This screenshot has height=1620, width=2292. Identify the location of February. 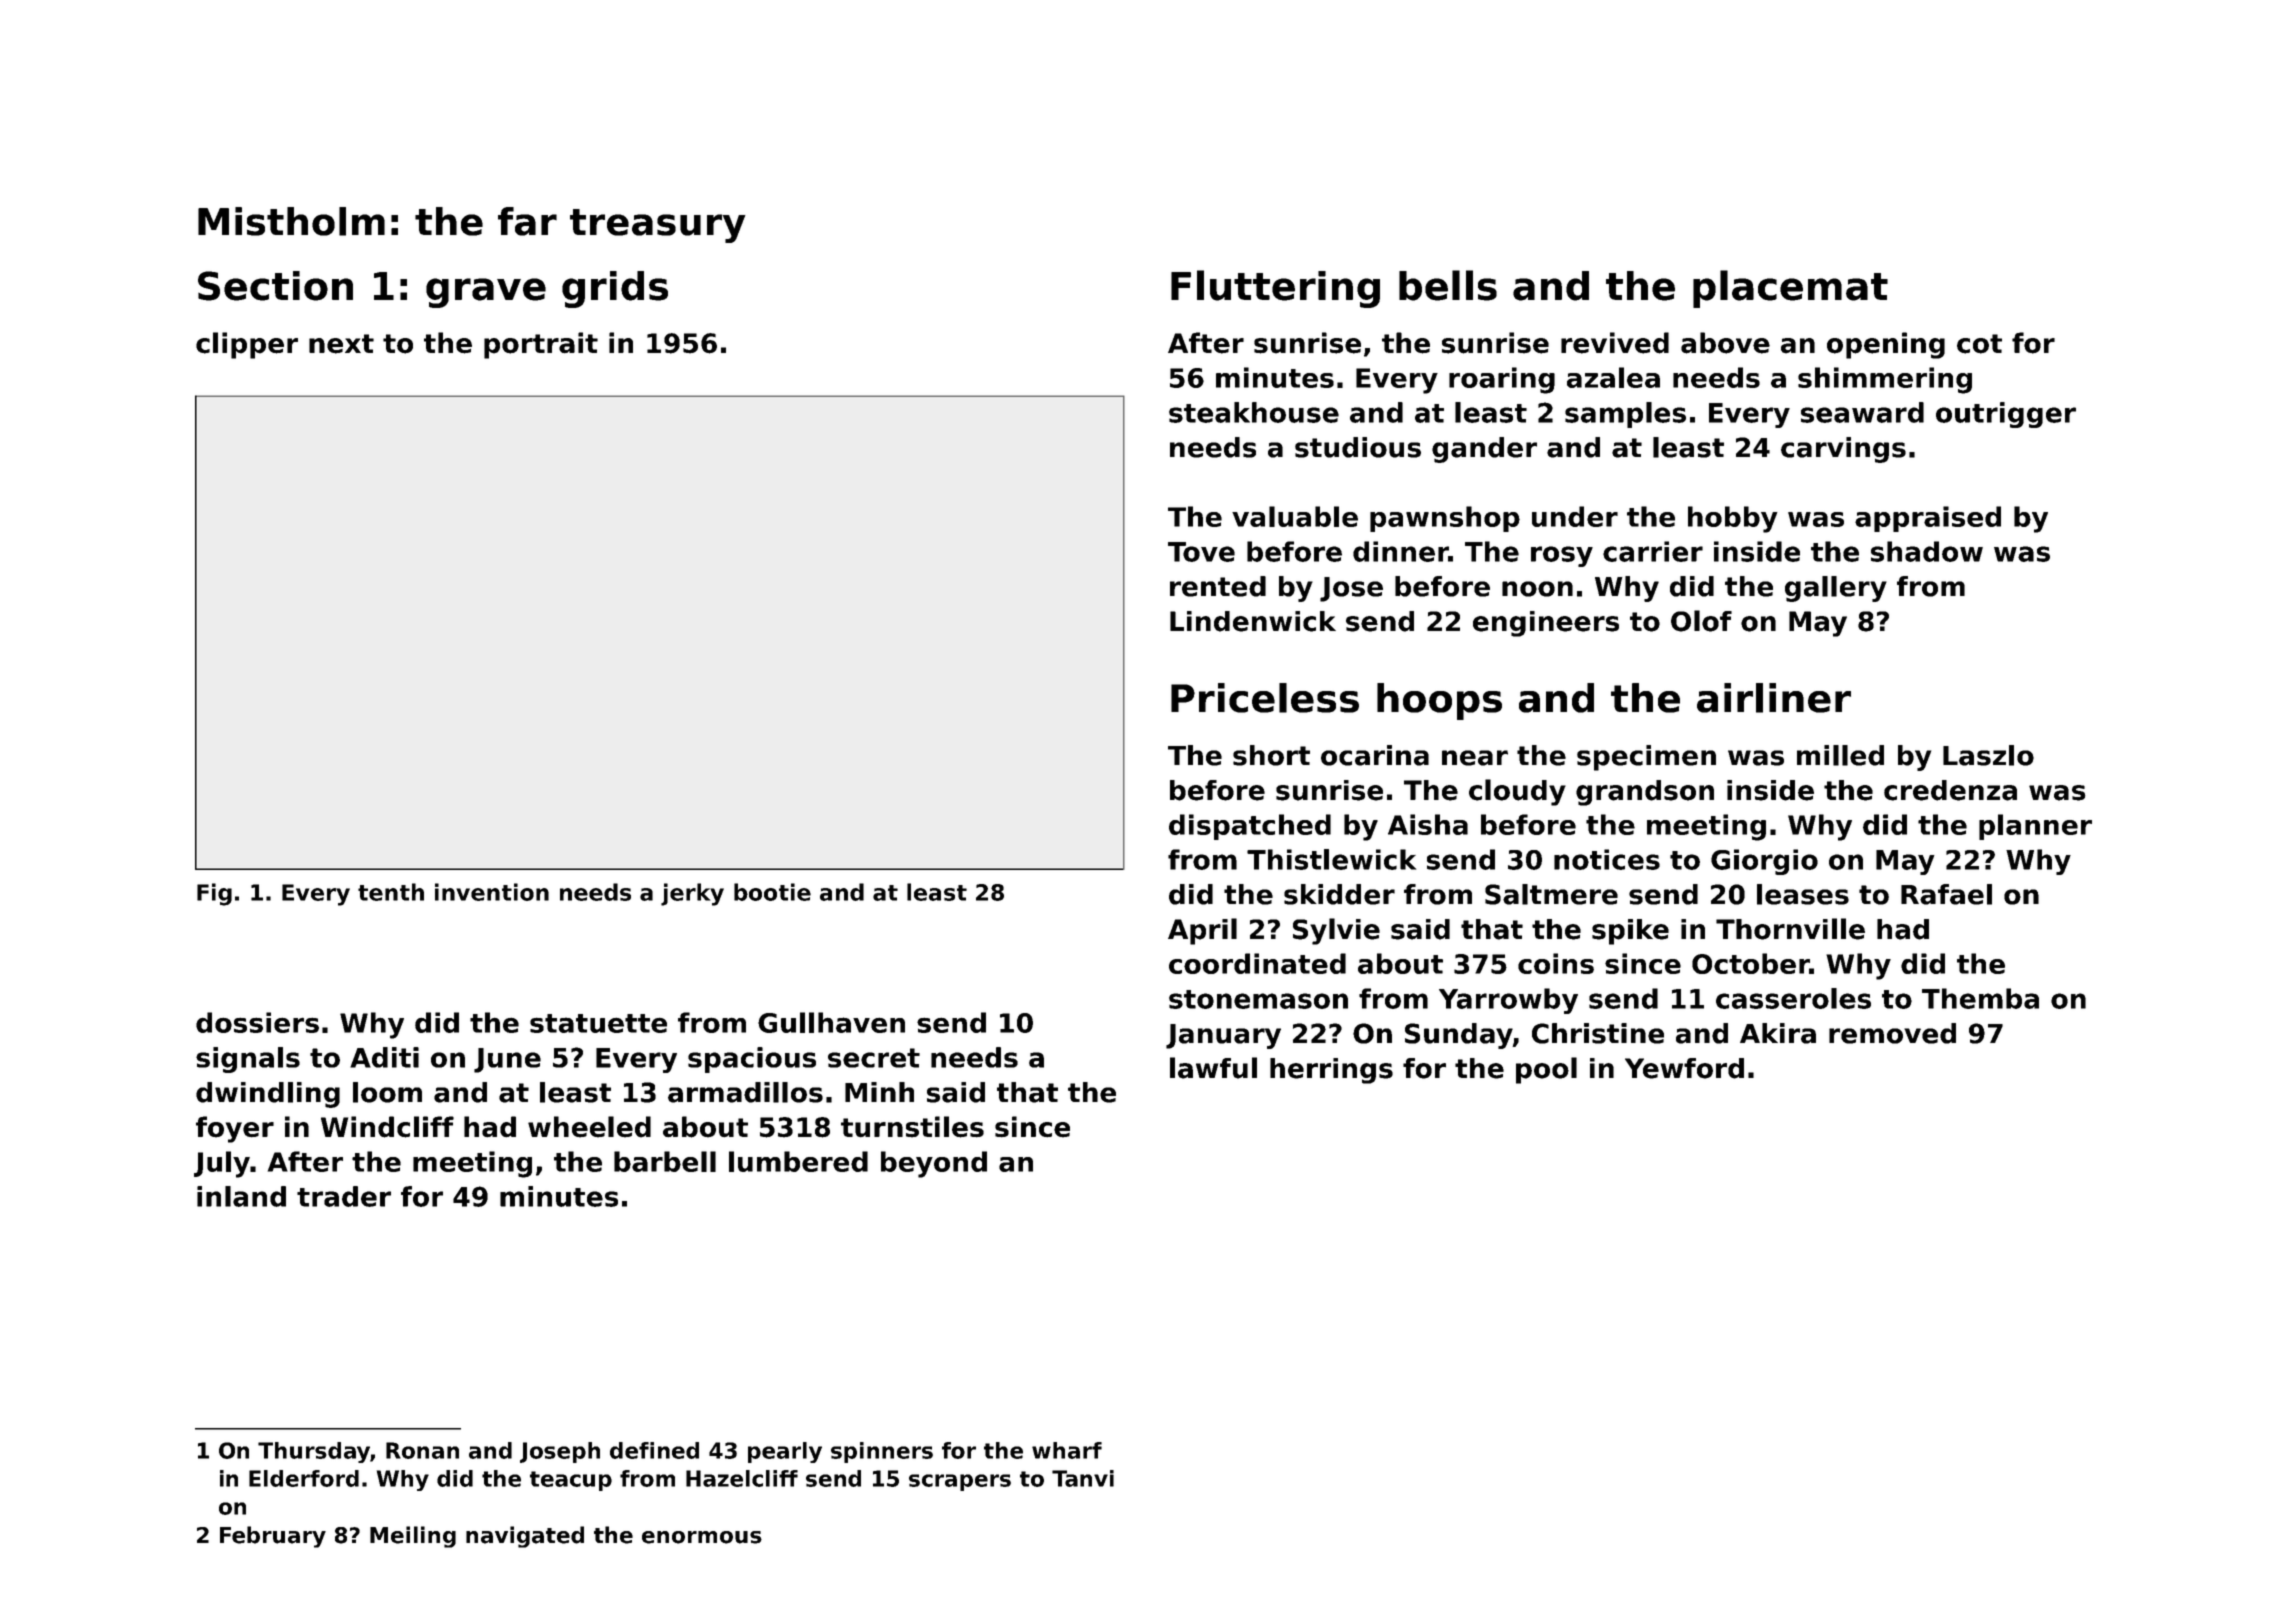
(273, 1537).
